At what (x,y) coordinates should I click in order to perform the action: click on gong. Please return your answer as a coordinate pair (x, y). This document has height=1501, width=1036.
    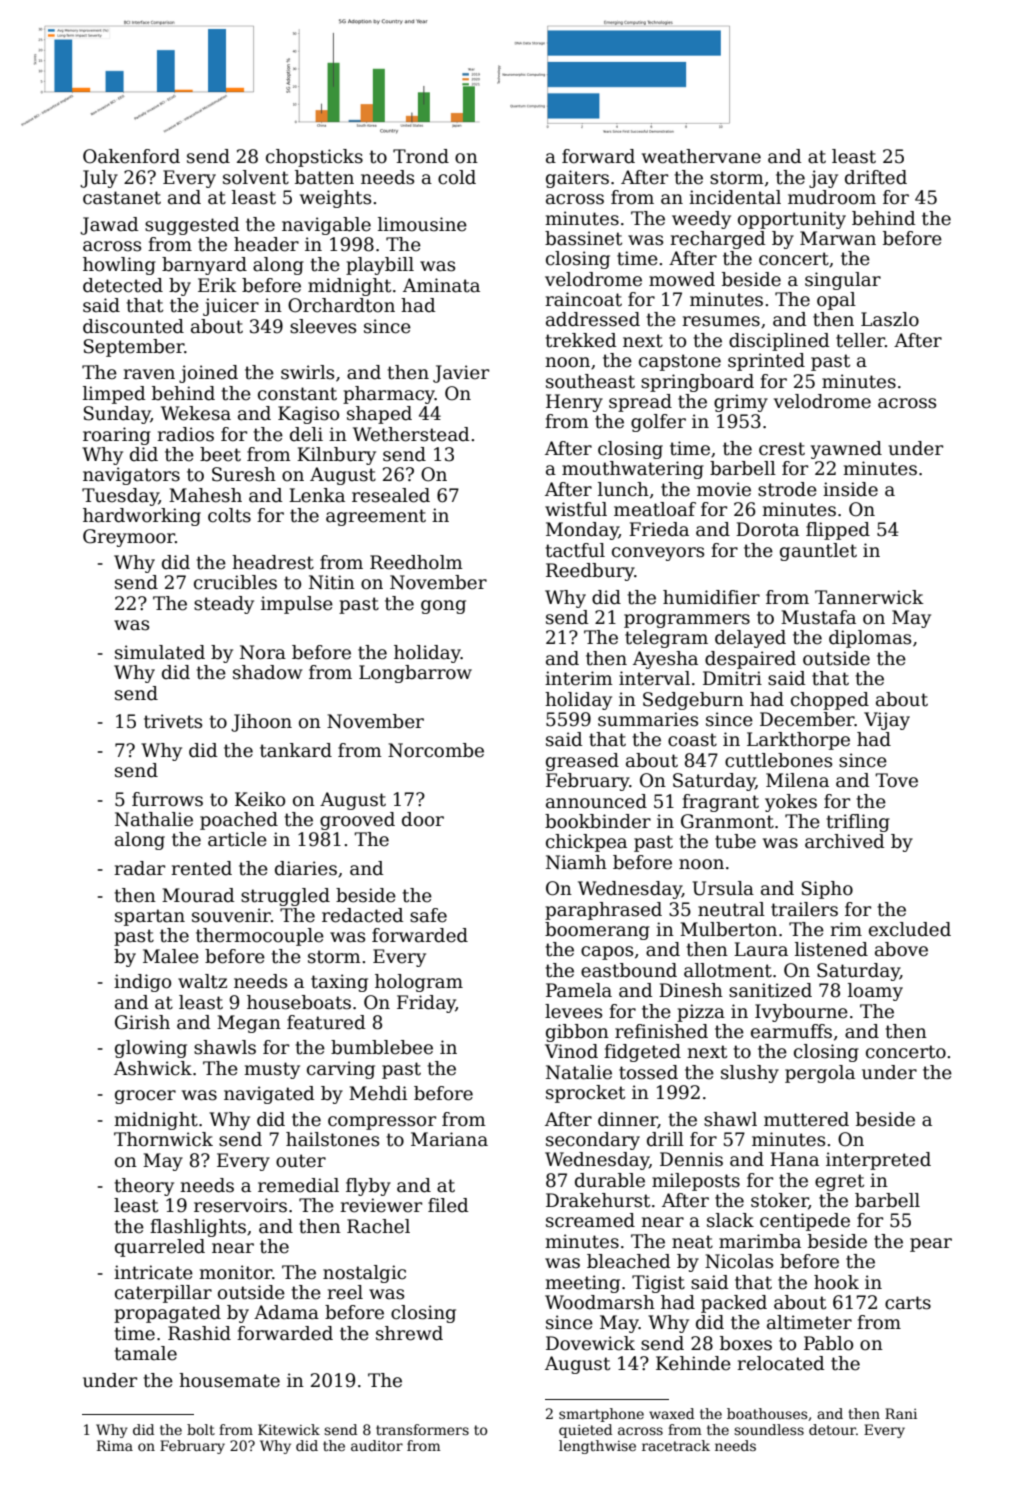
    Looking at the image, I should click on (443, 607).
